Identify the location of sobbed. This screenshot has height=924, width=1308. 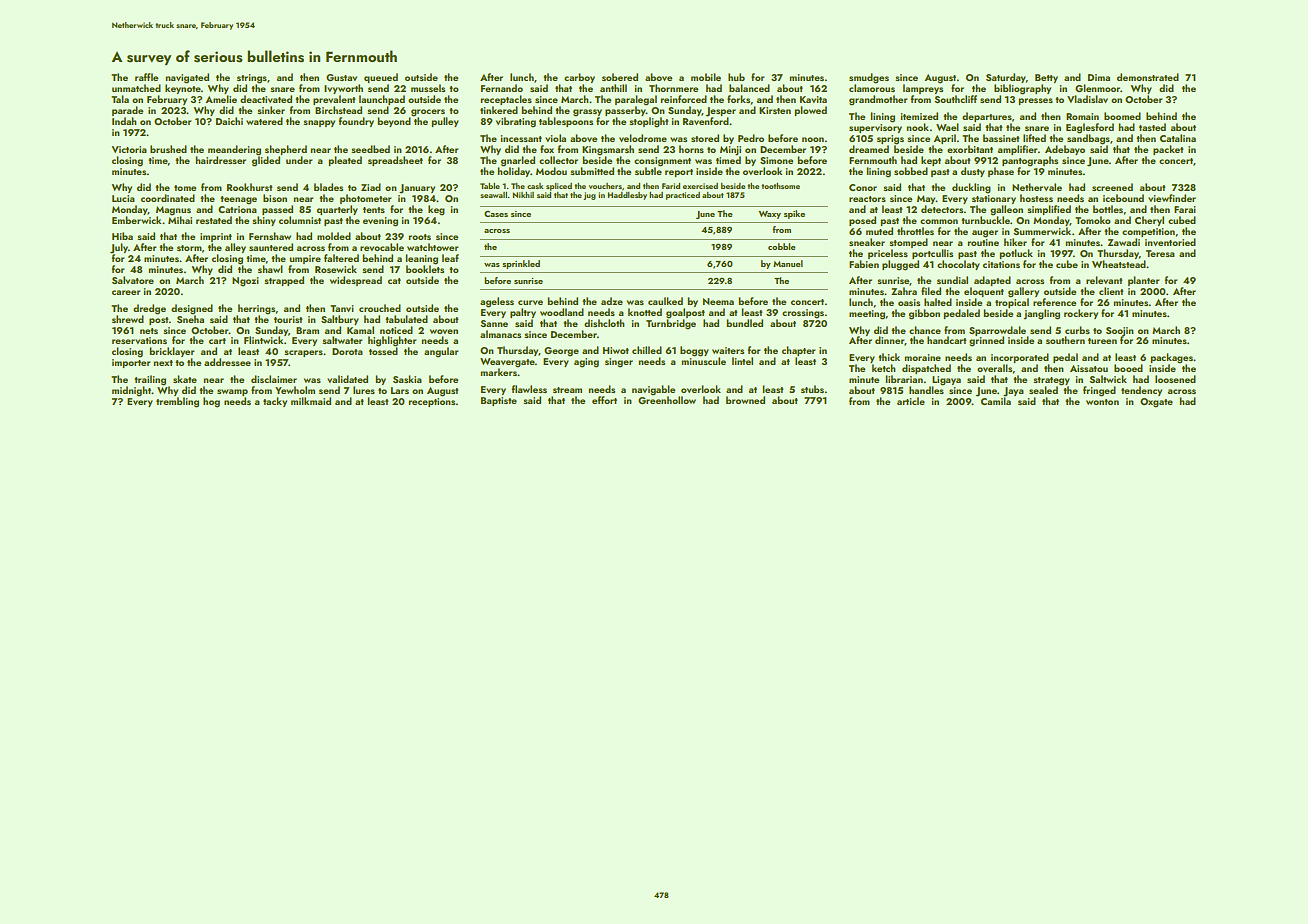
(911, 171).
